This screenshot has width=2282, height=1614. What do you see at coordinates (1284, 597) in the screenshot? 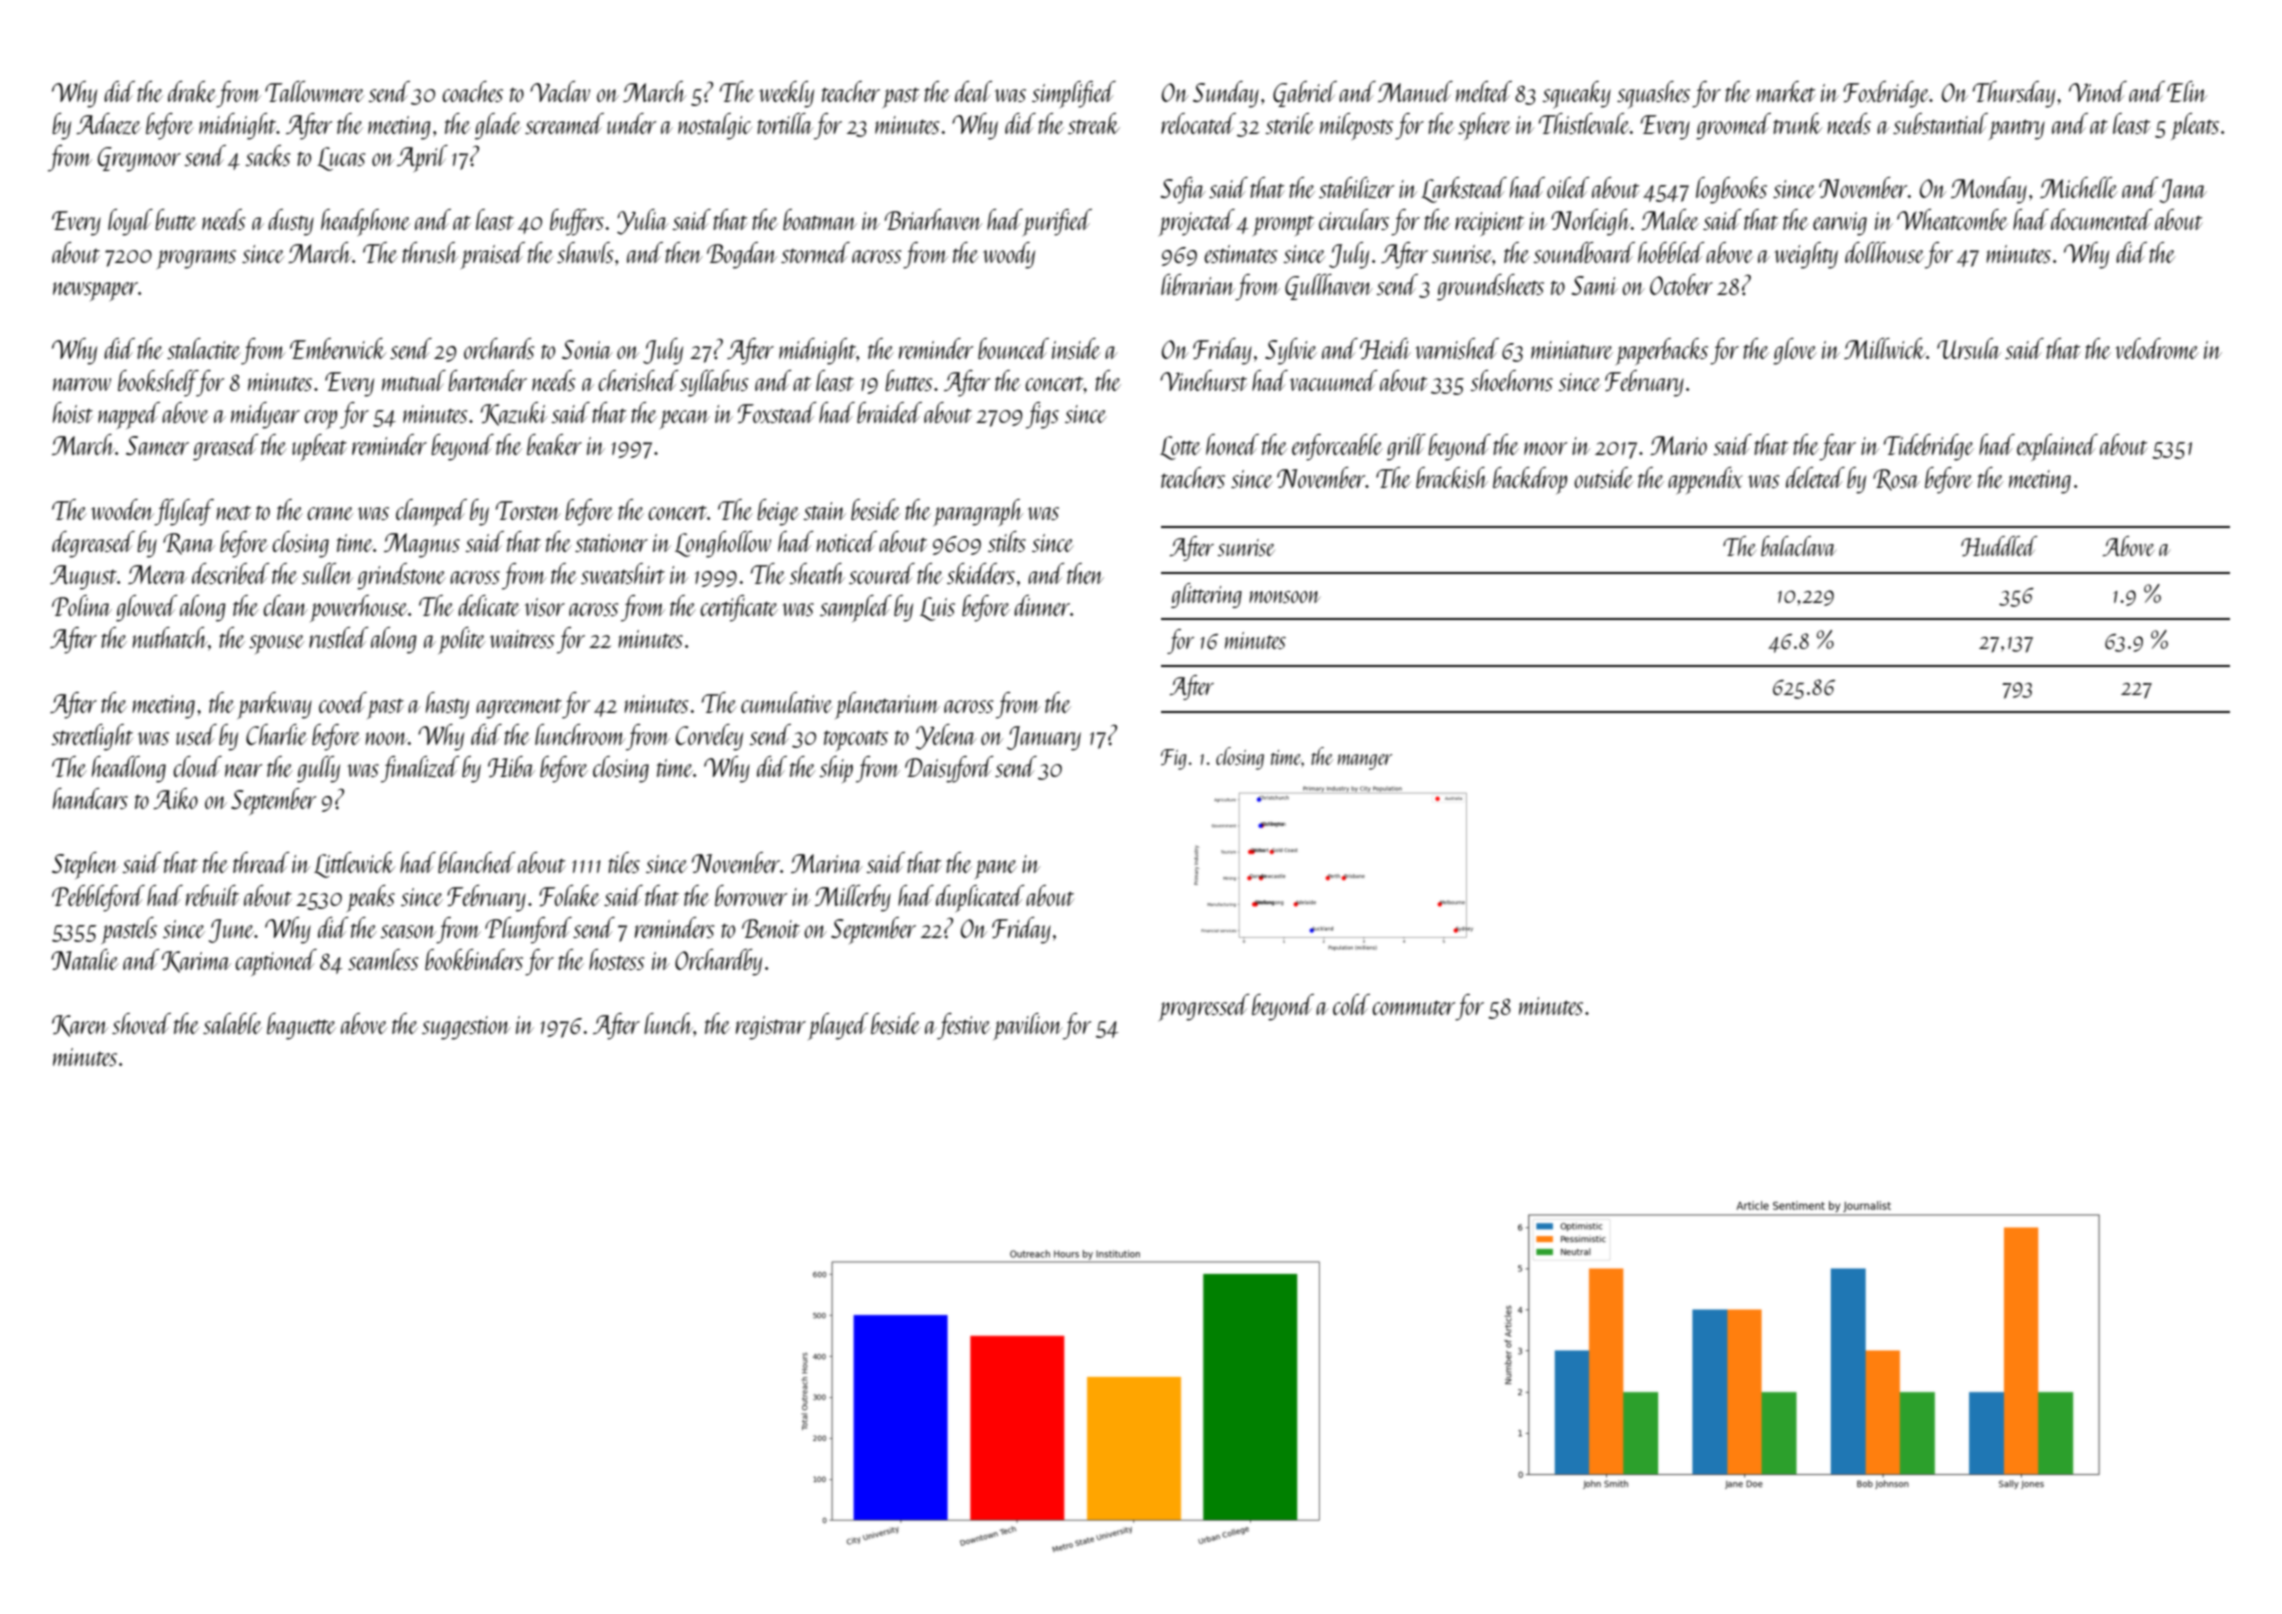
I see `monsoon` at bounding box center [1284, 597].
